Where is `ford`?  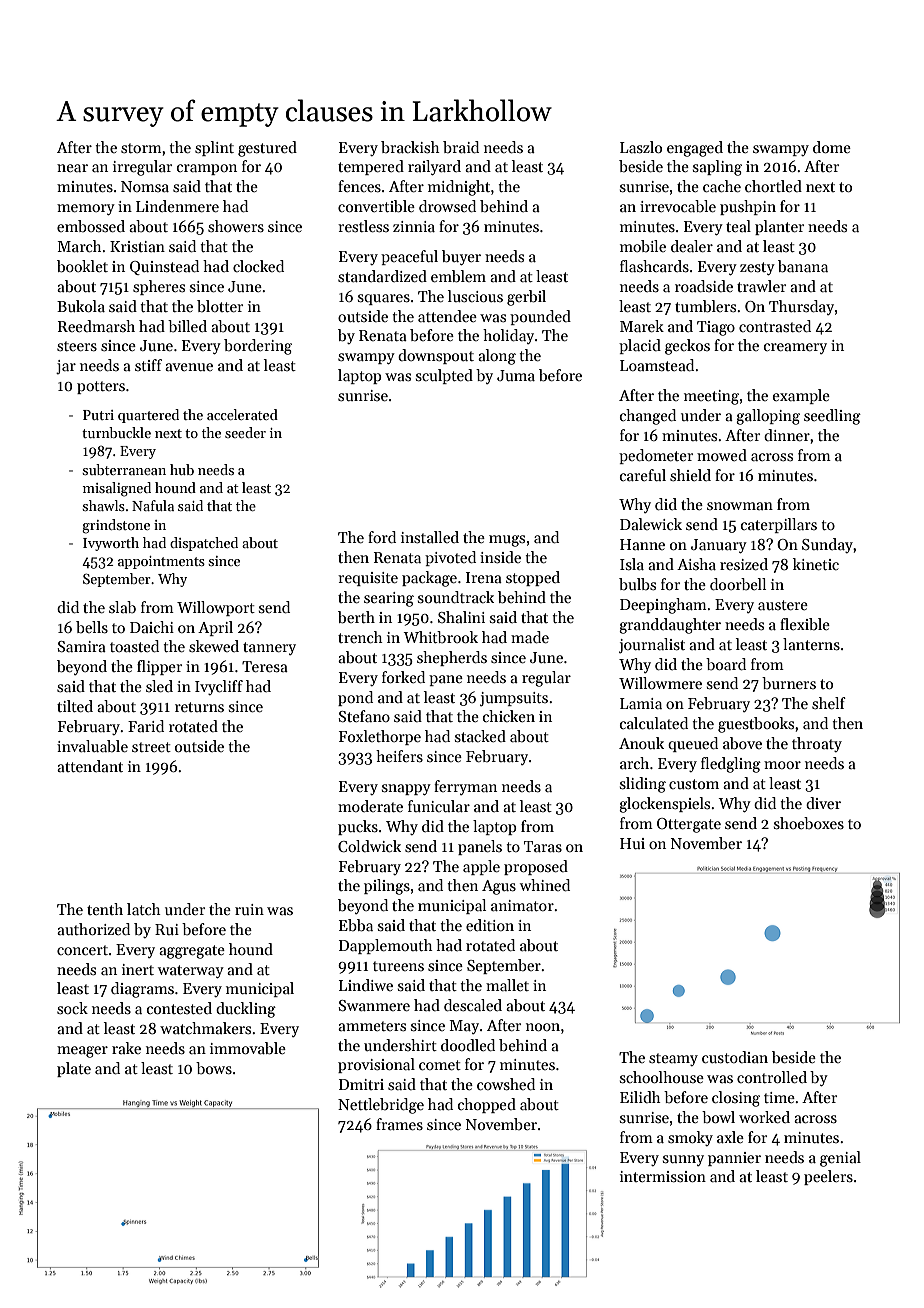 ford is located at coordinates (382, 537).
